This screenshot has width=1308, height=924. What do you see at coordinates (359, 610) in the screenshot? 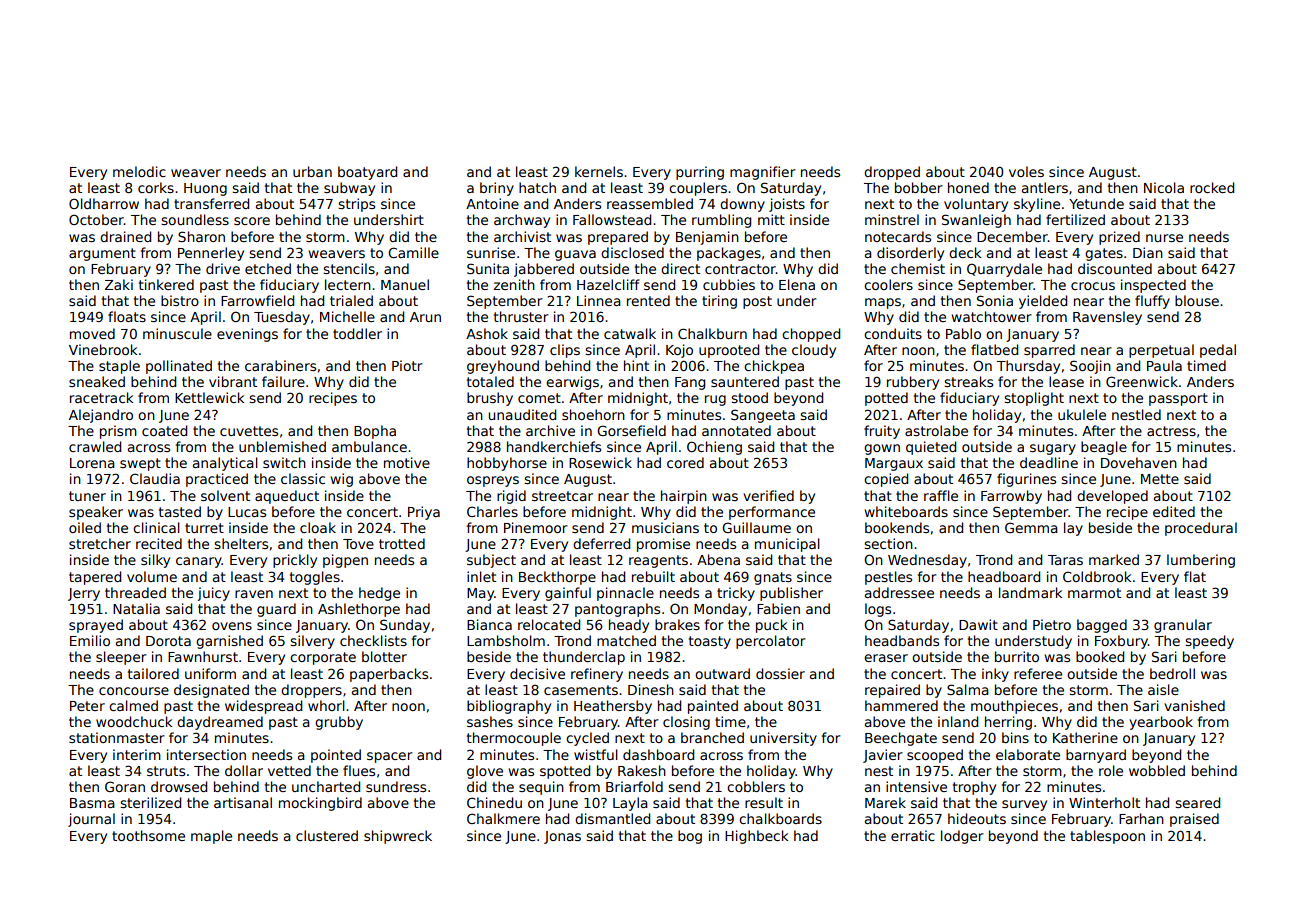
I see `Ashlethorpe` at bounding box center [359, 610].
